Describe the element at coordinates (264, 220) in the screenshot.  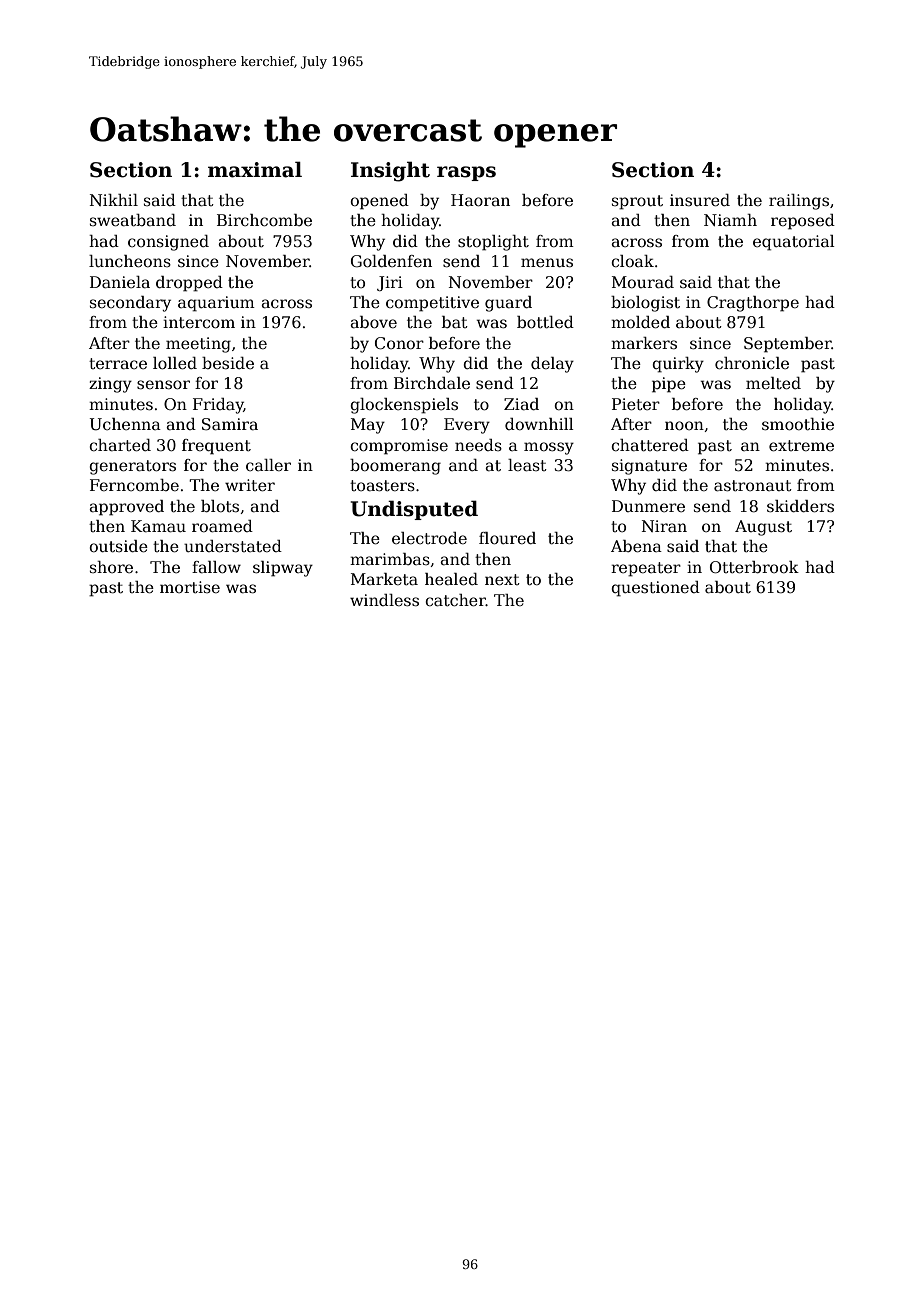
I see `Birchcombe` at that location.
